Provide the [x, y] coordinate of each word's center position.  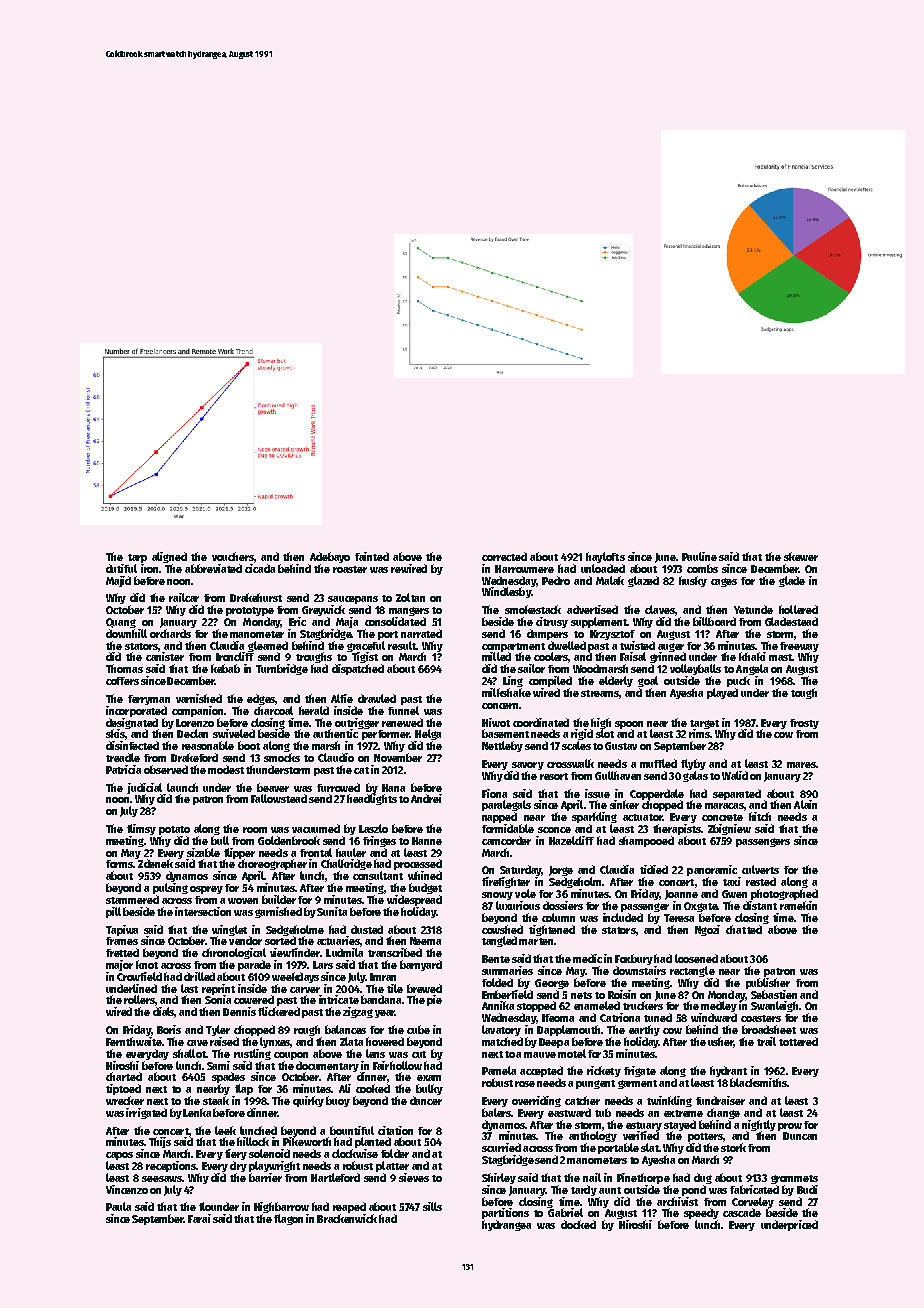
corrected [504, 556]
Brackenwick [347, 1218]
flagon [288, 1219]
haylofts [605, 557]
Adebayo [330, 557]
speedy [701, 1213]
